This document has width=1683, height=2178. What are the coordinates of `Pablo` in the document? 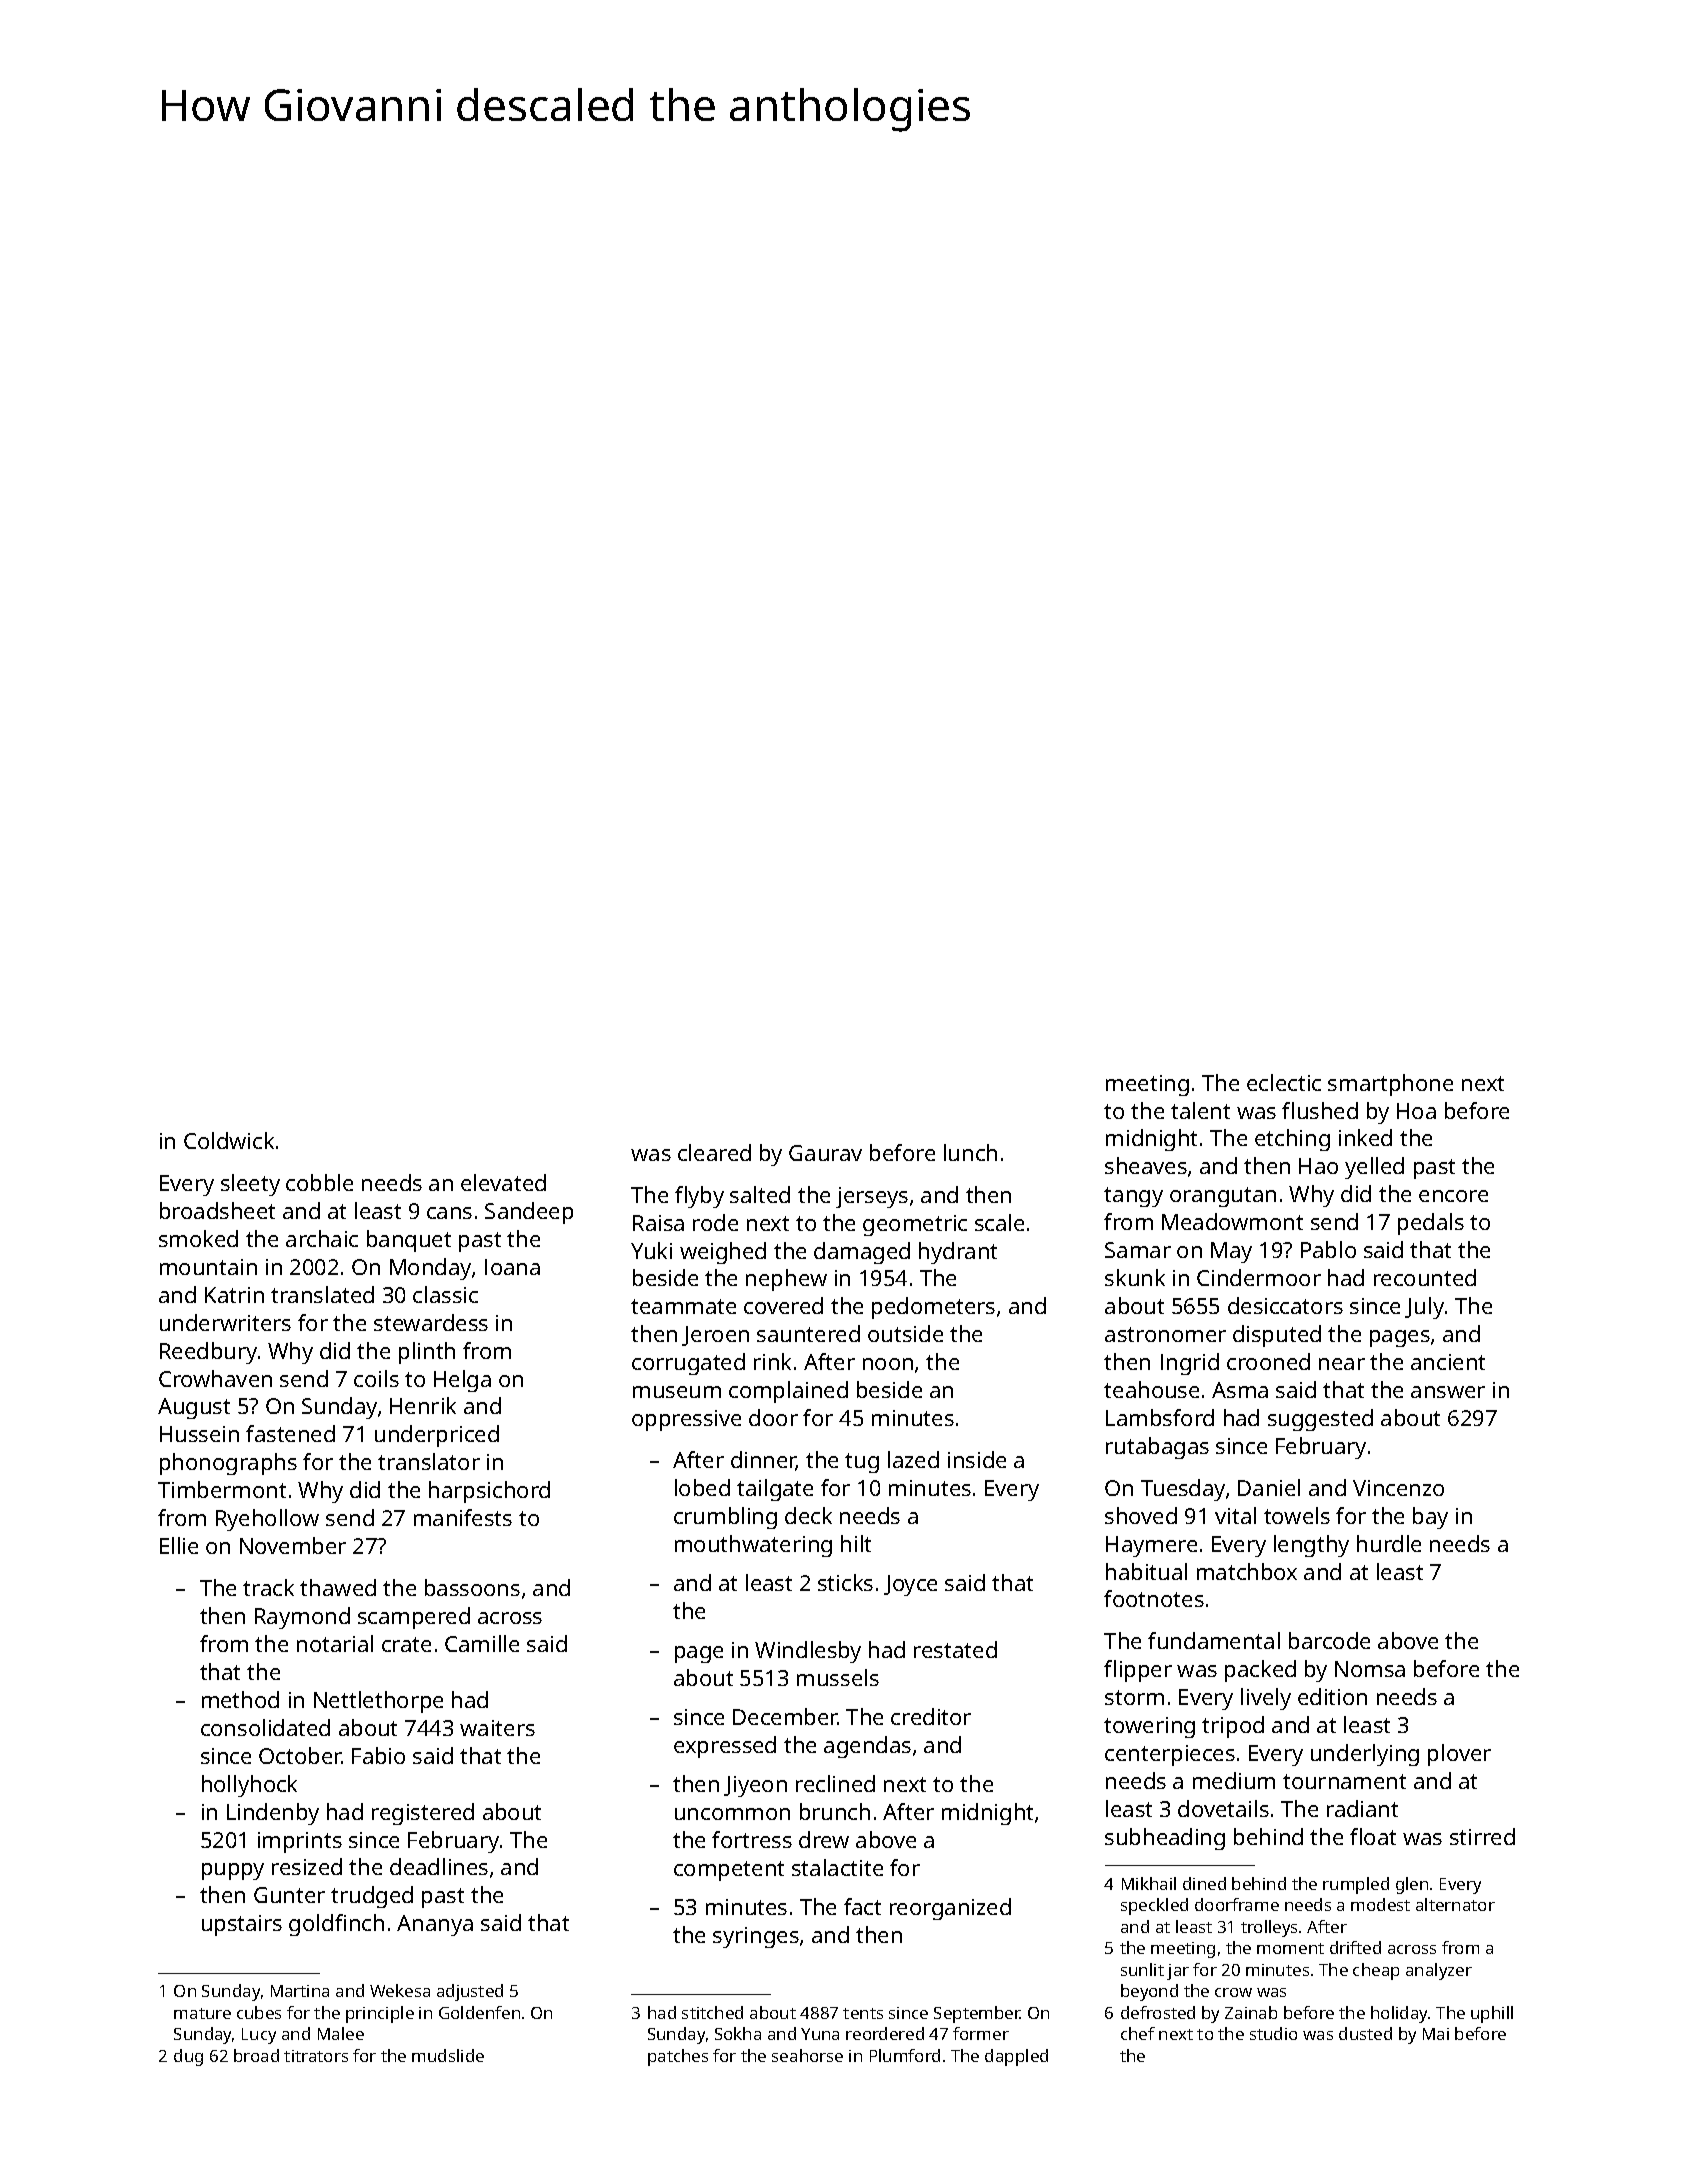 It's located at (1328, 1249).
